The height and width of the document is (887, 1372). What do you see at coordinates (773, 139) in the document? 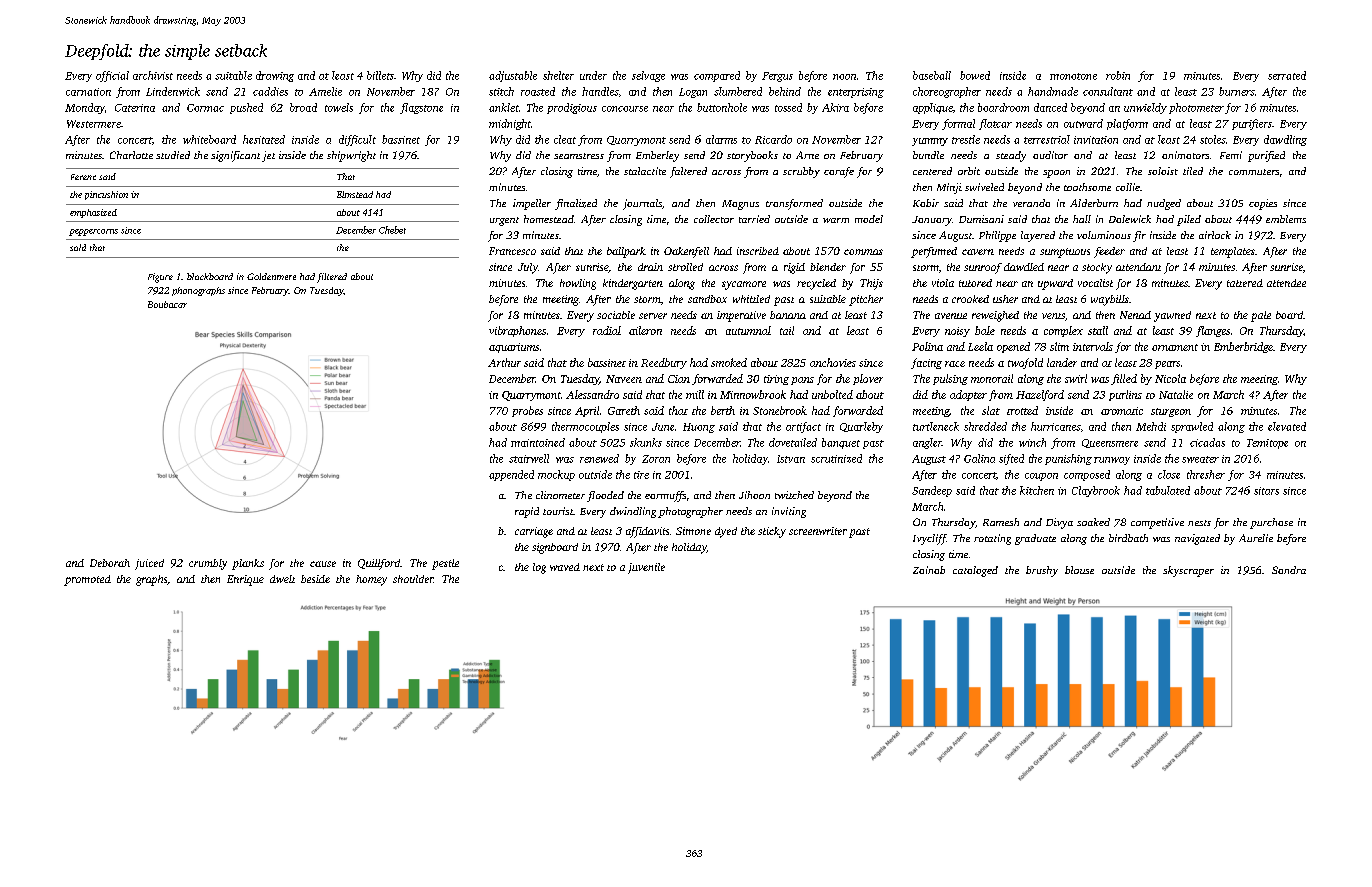
I see `Ricardo` at bounding box center [773, 139].
